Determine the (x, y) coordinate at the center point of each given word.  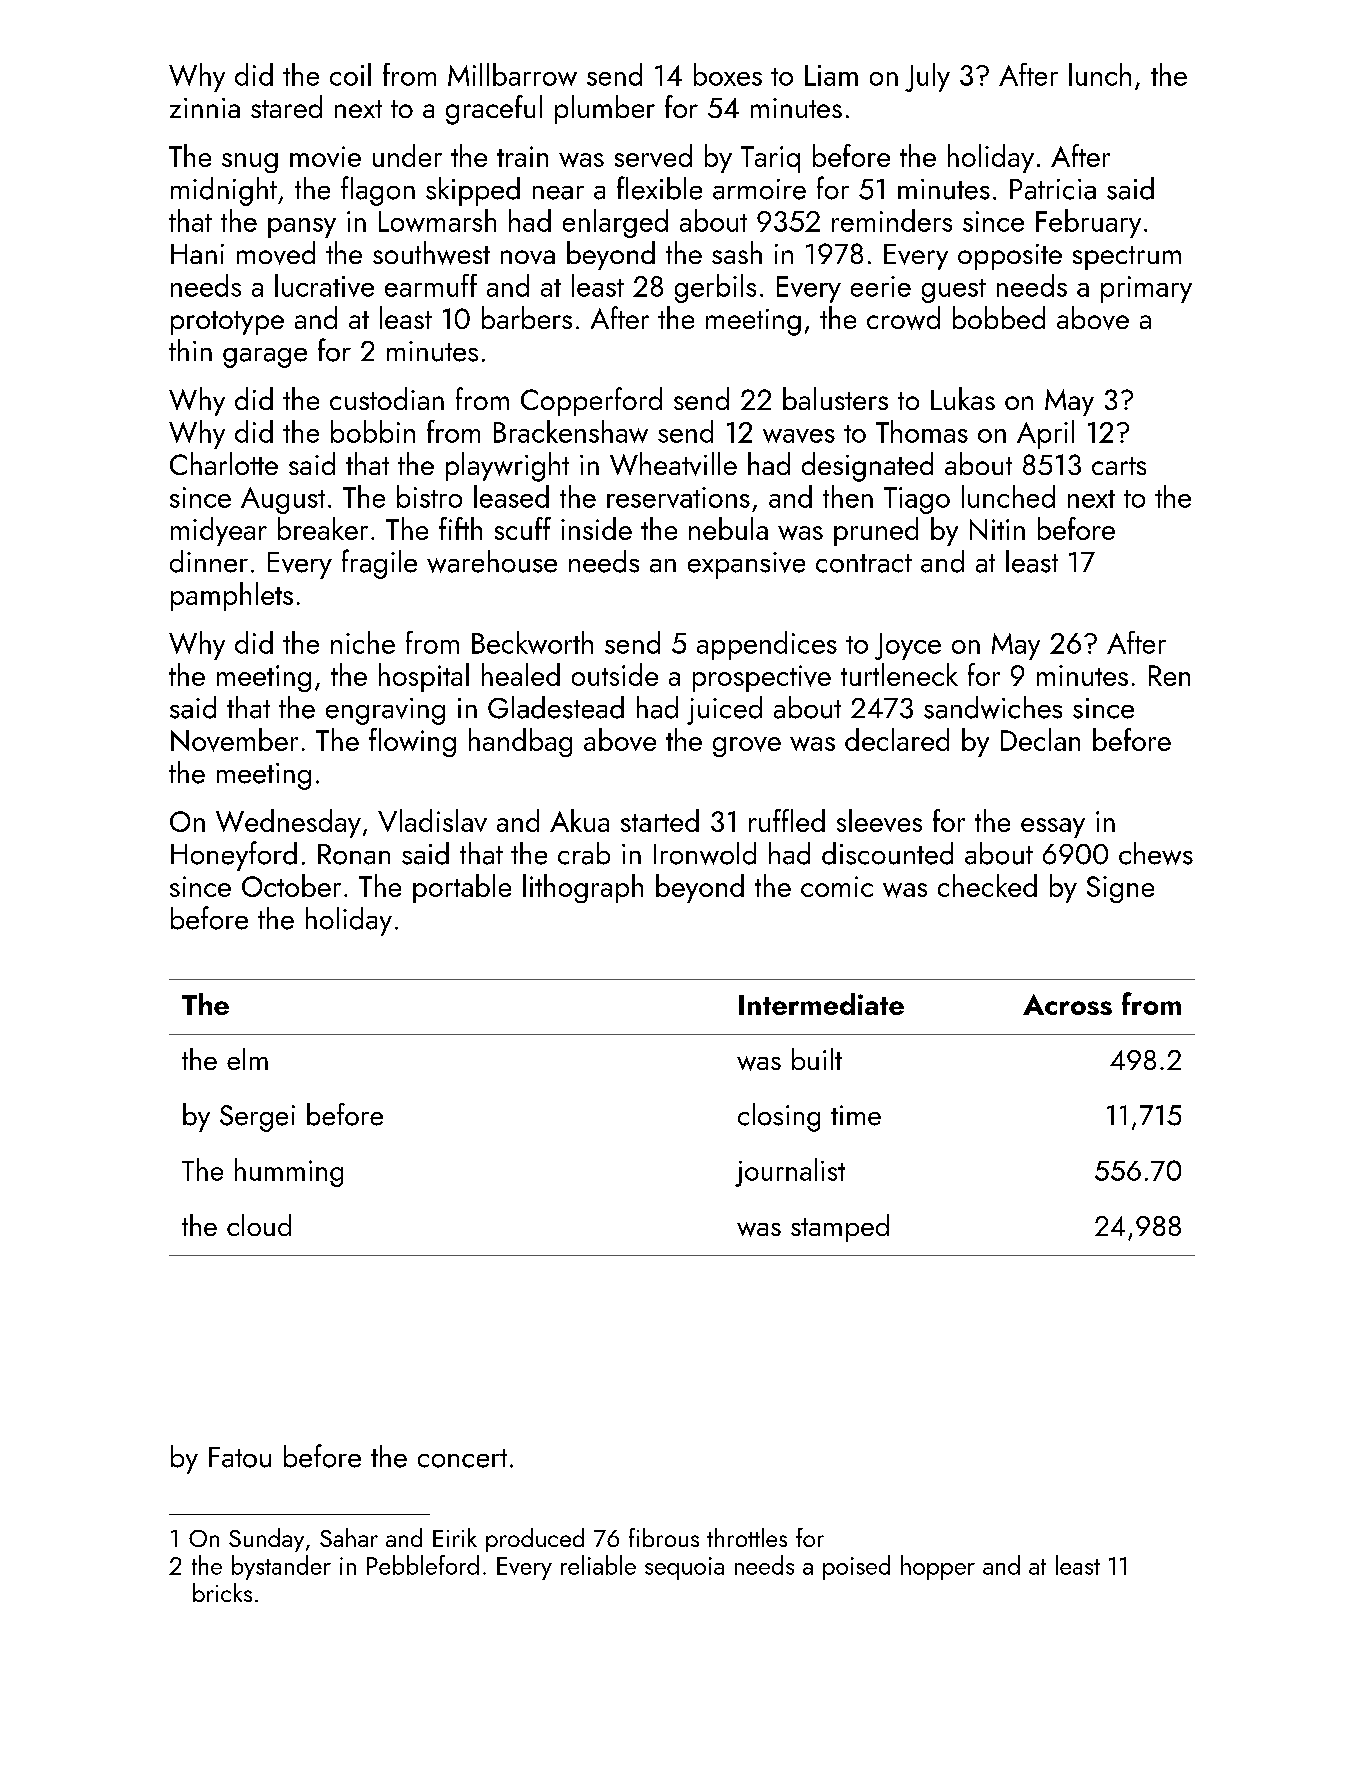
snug (250, 163)
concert (462, 1458)
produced (535, 1540)
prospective (762, 678)
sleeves (879, 820)
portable (462, 888)
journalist (790, 1172)
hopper (938, 1567)
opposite (1010, 257)
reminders (892, 220)
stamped (840, 1228)
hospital (424, 677)
